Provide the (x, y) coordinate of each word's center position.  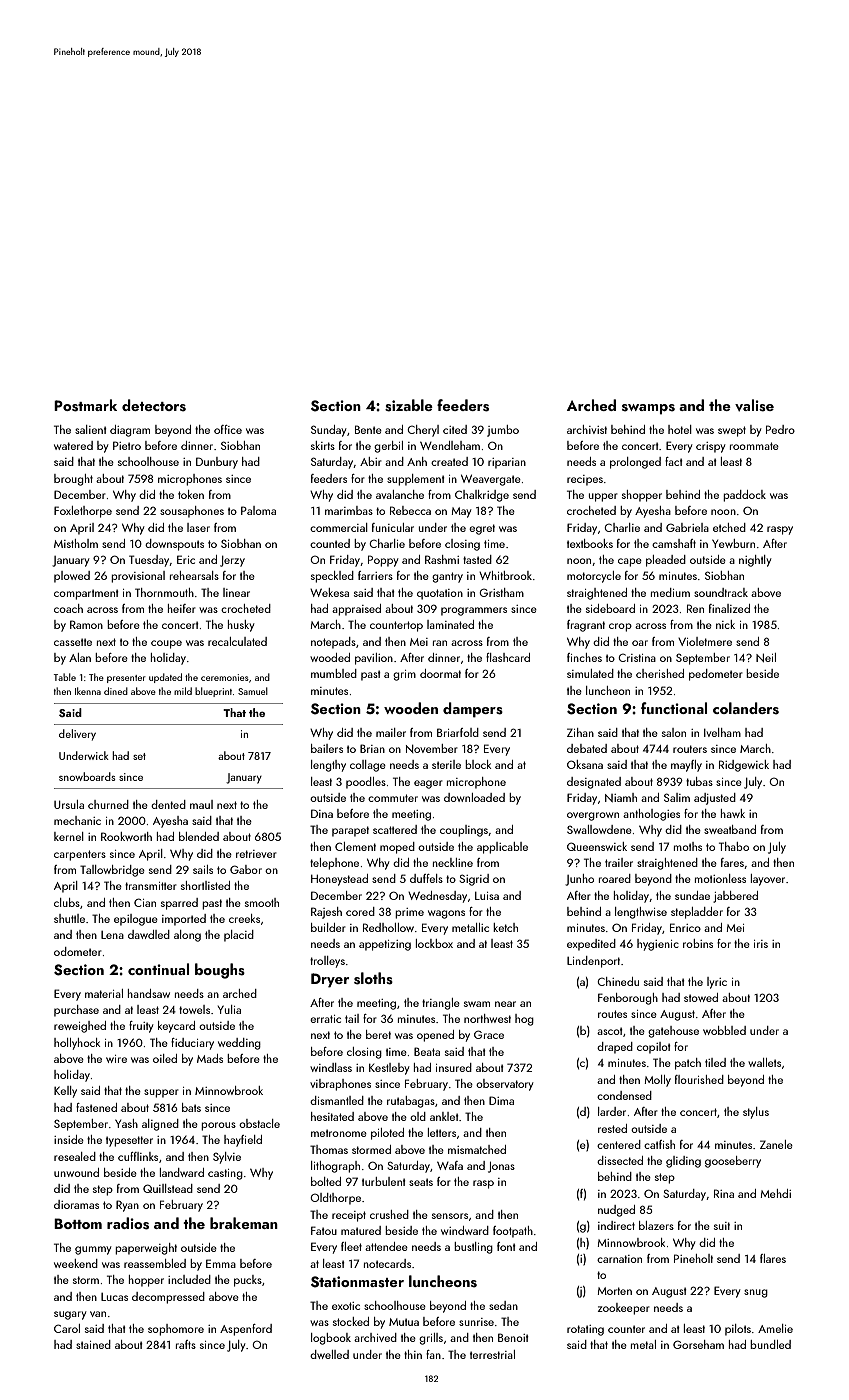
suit (722, 1226)
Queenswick (597, 846)
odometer (78, 951)
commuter (393, 798)
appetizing (385, 945)
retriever (256, 854)
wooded (330, 657)
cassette (73, 642)
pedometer (716, 675)
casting (225, 1174)
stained (93, 1344)
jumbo (503, 431)
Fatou (324, 1230)
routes (612, 1014)
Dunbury (217, 463)
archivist (587, 429)
